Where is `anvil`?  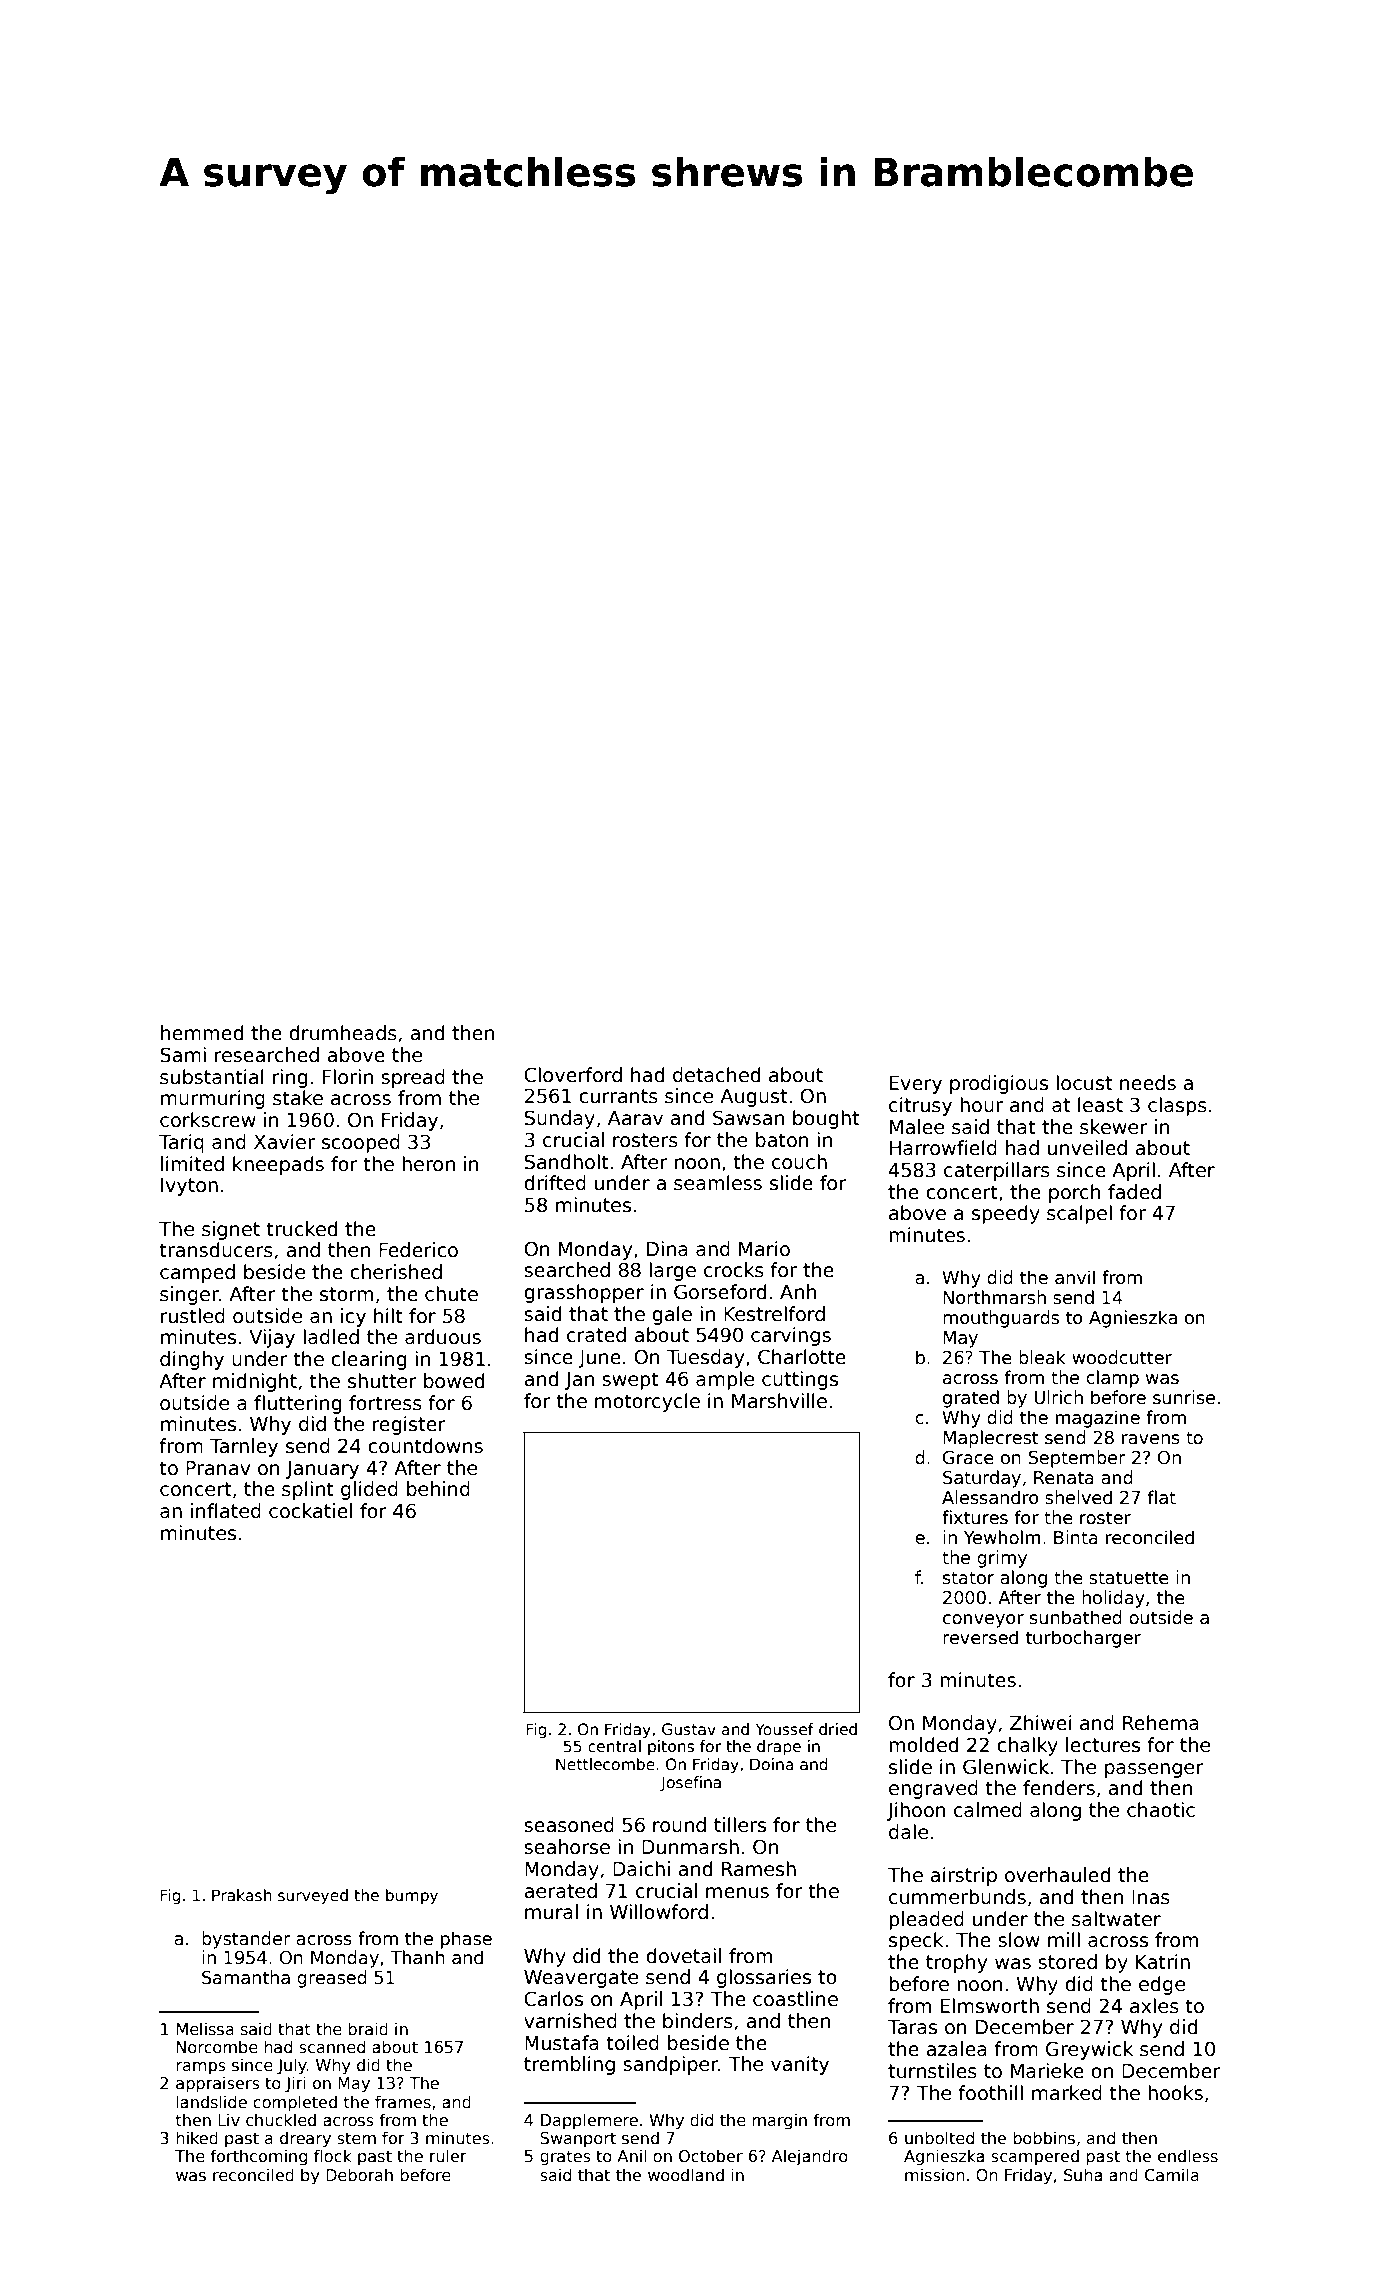 anvil is located at coordinates (1075, 1277).
